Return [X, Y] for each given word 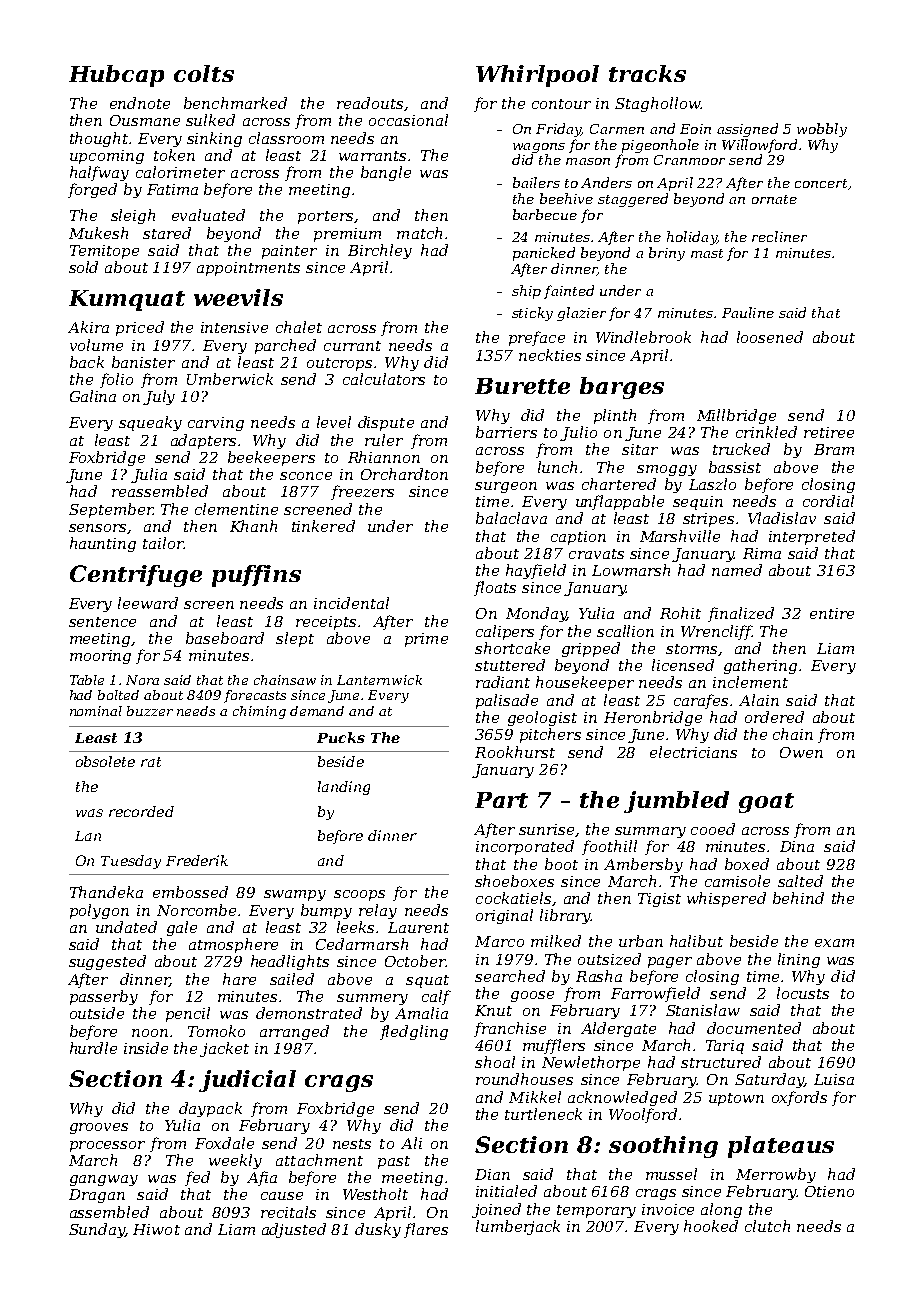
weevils [238, 297]
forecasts [255, 696]
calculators [384, 379]
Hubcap [116, 76]
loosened [770, 337]
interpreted [812, 537]
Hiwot [156, 1229]
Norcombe [196, 910]
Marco [499, 941]
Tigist [659, 900]
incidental [351, 603]
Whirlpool [537, 76]
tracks [647, 73]
